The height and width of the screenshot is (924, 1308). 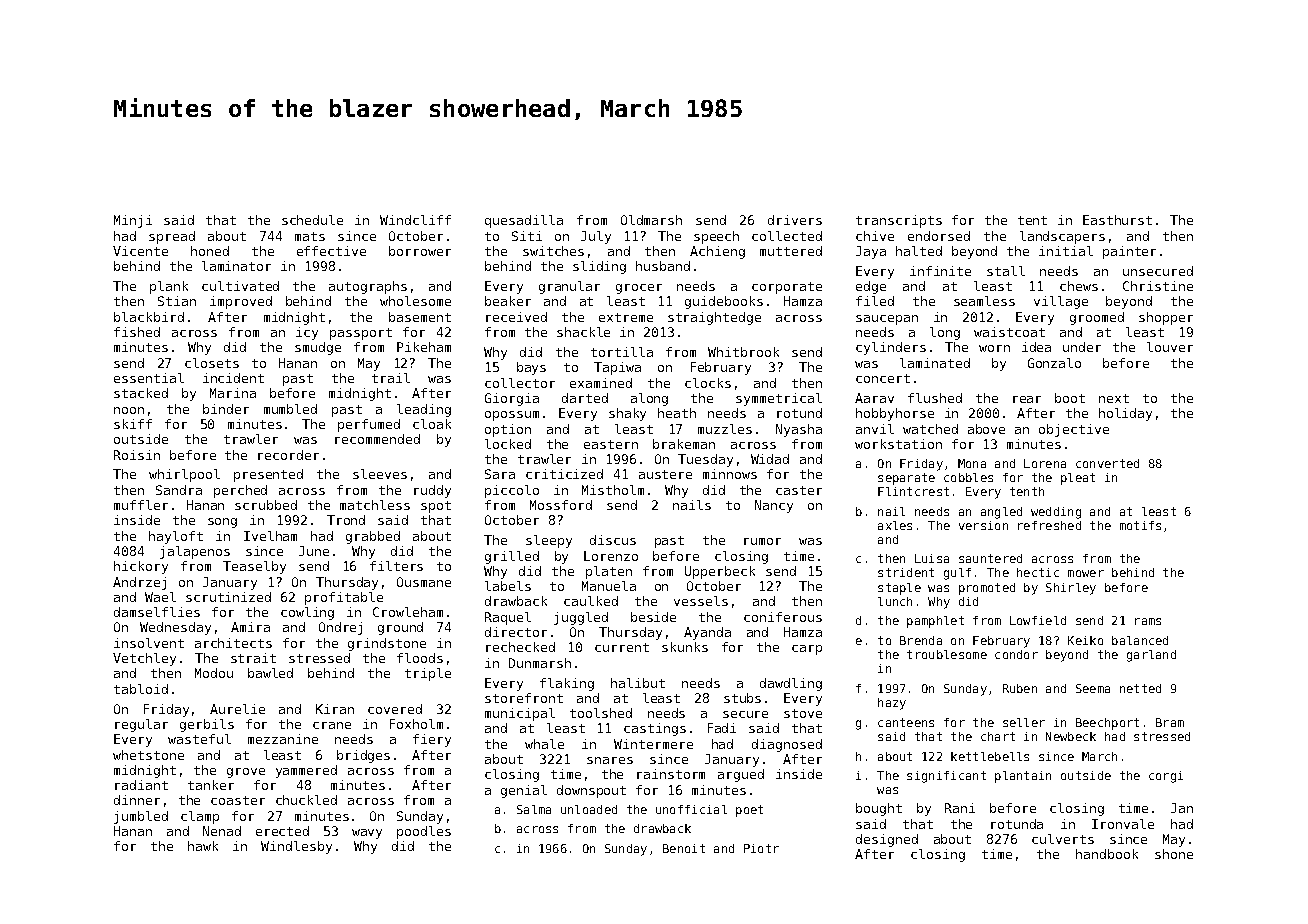 What do you see at coordinates (783, 617) in the screenshot?
I see `coniferous` at bounding box center [783, 617].
